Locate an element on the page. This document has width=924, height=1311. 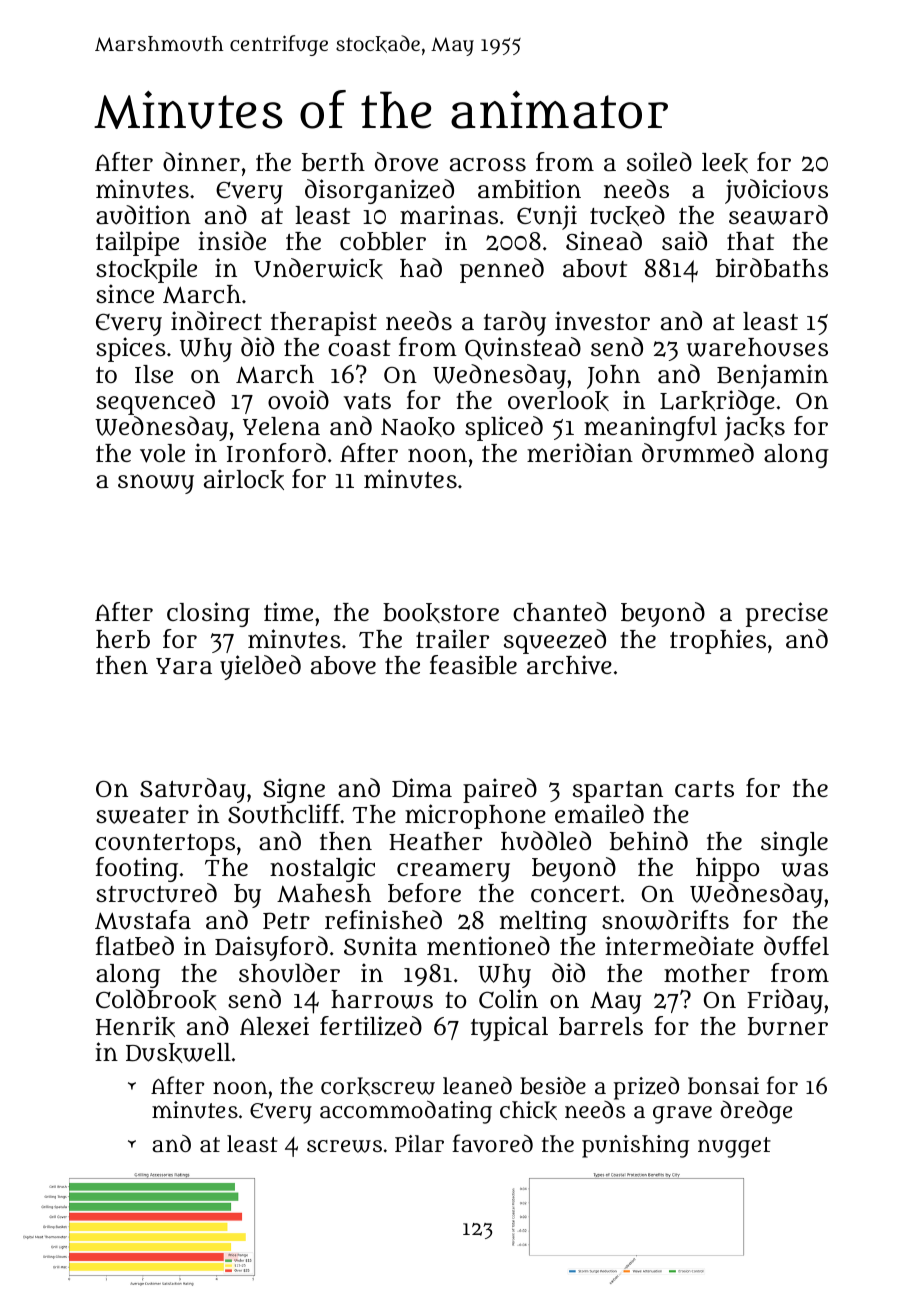
soiled is located at coordinates (659, 161).
